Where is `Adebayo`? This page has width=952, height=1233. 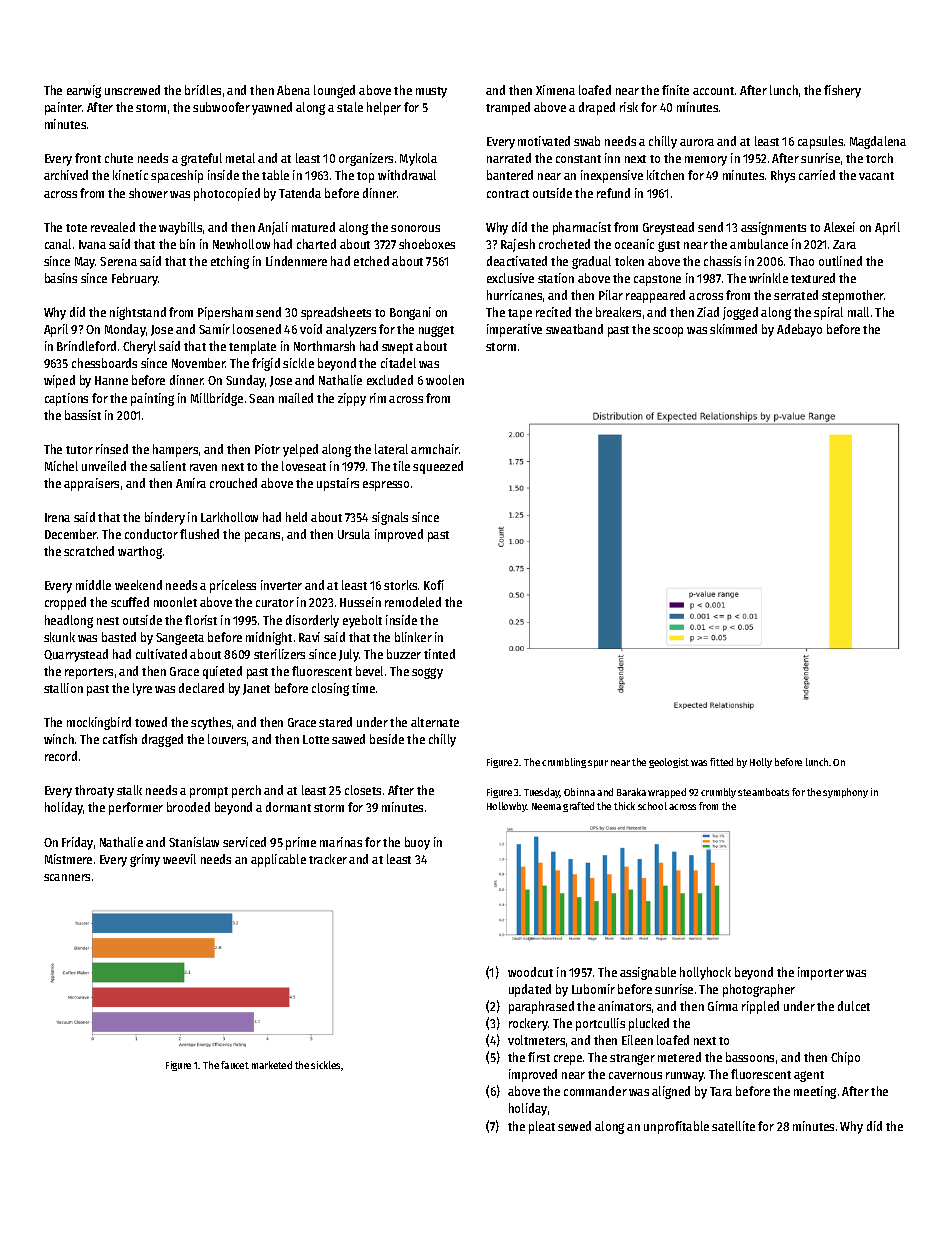 Adebayo is located at coordinates (799, 330).
